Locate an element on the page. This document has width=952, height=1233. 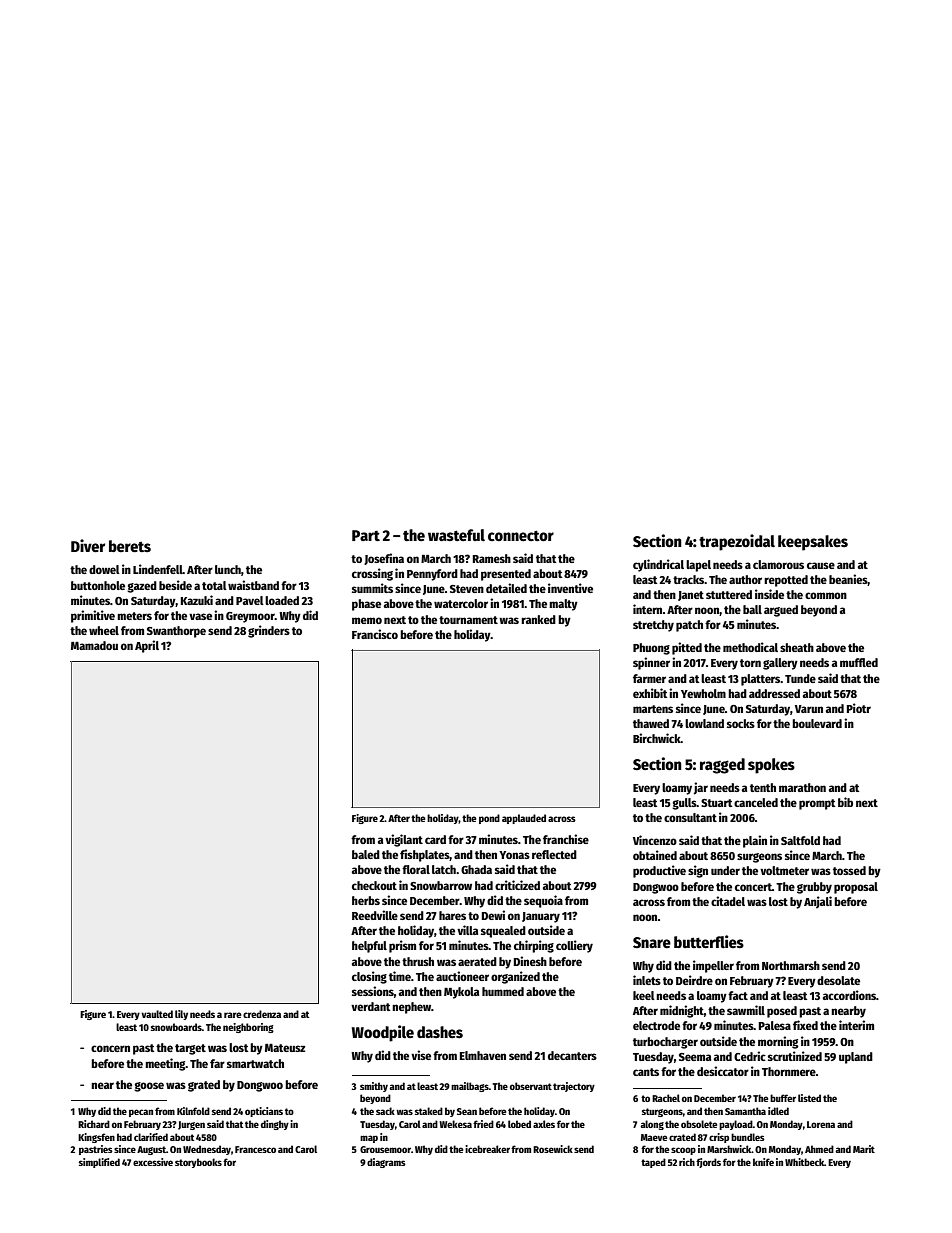
April is located at coordinates (147, 646).
